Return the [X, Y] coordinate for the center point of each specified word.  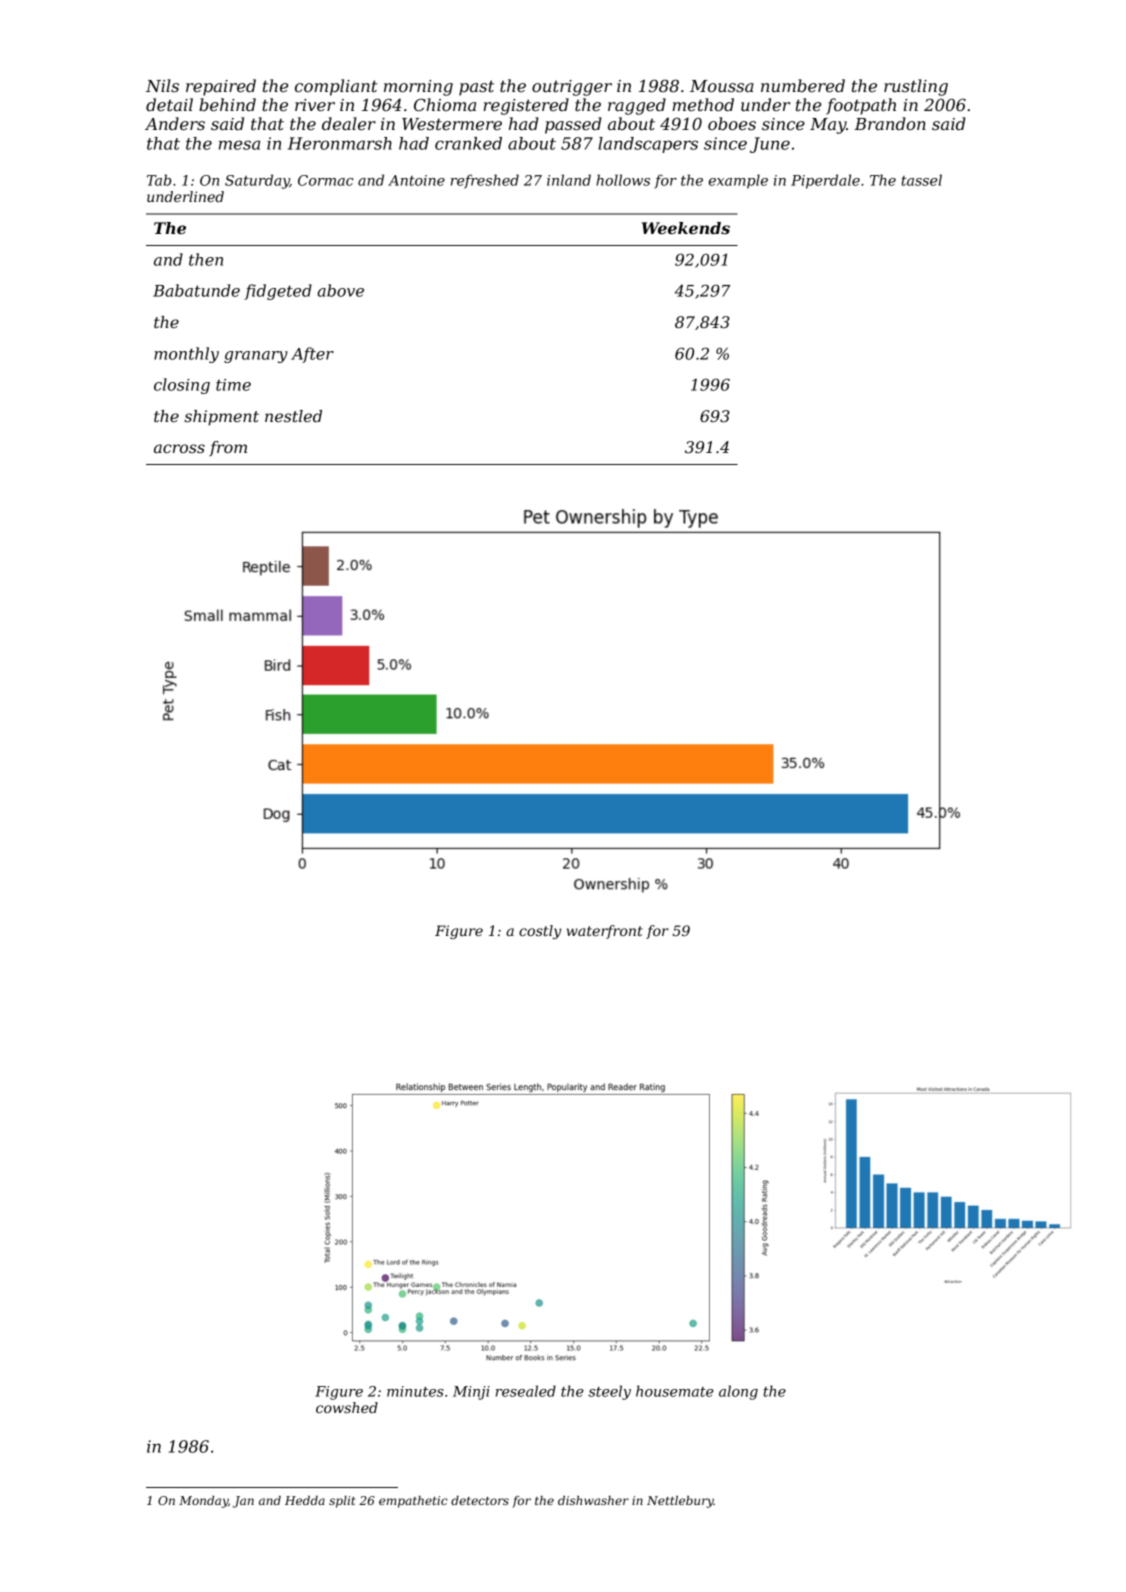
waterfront [605, 932]
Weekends [686, 228]
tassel [921, 180]
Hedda [305, 1500]
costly [540, 932]
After [312, 355]
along [738, 1392]
